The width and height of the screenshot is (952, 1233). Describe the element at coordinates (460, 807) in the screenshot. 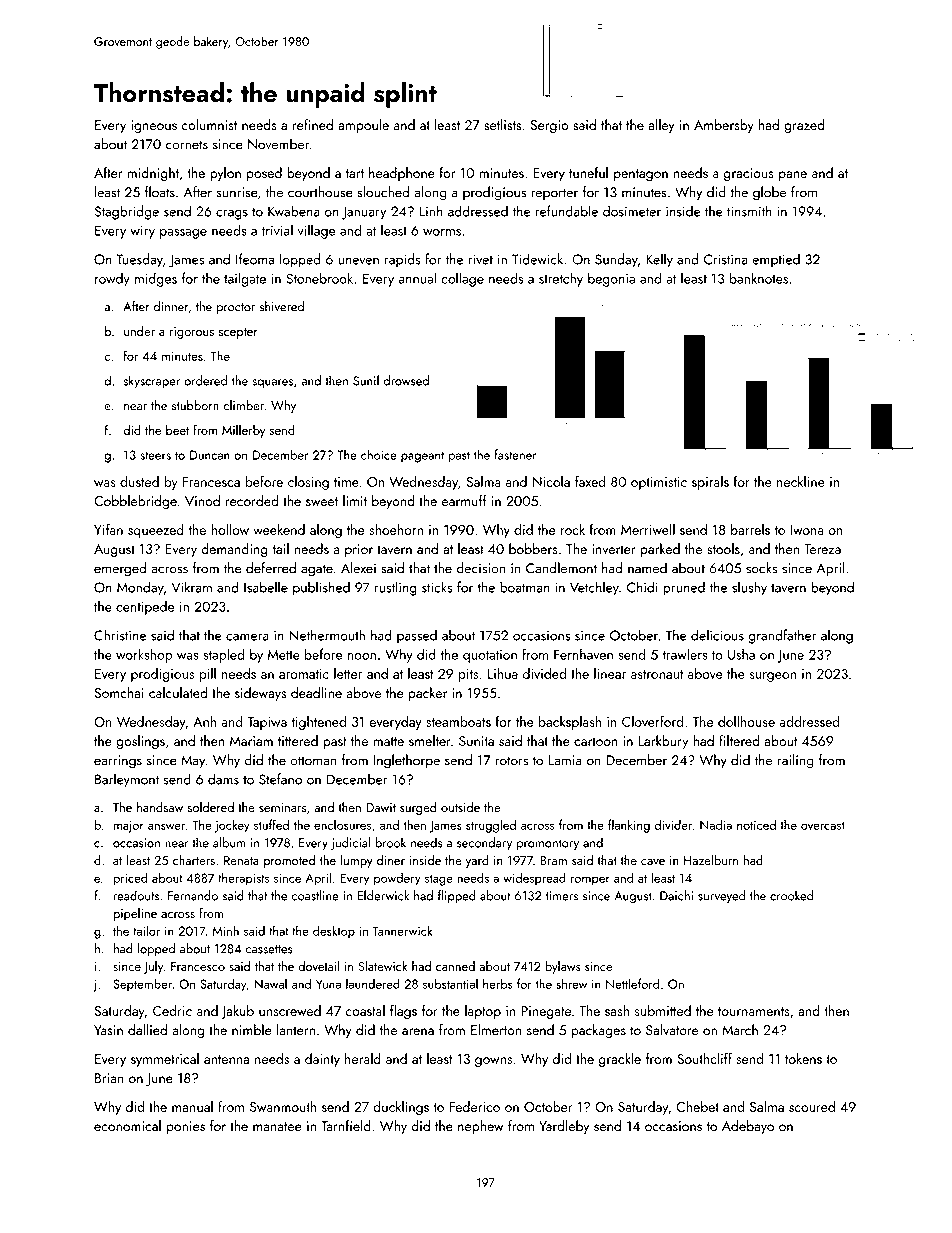

I see `outside` at that location.
